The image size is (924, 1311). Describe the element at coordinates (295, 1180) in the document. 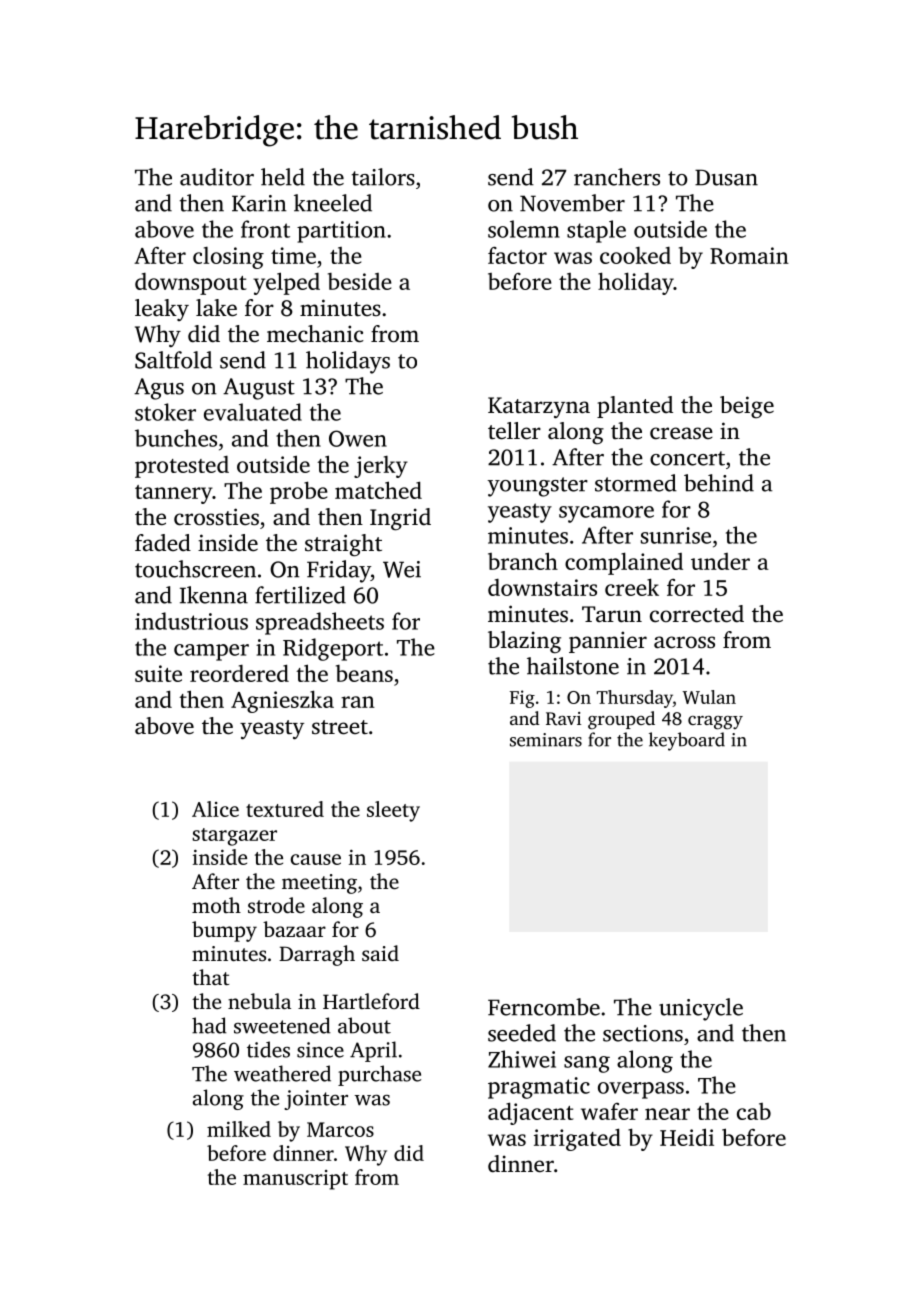

I see `manuscript` at that location.
